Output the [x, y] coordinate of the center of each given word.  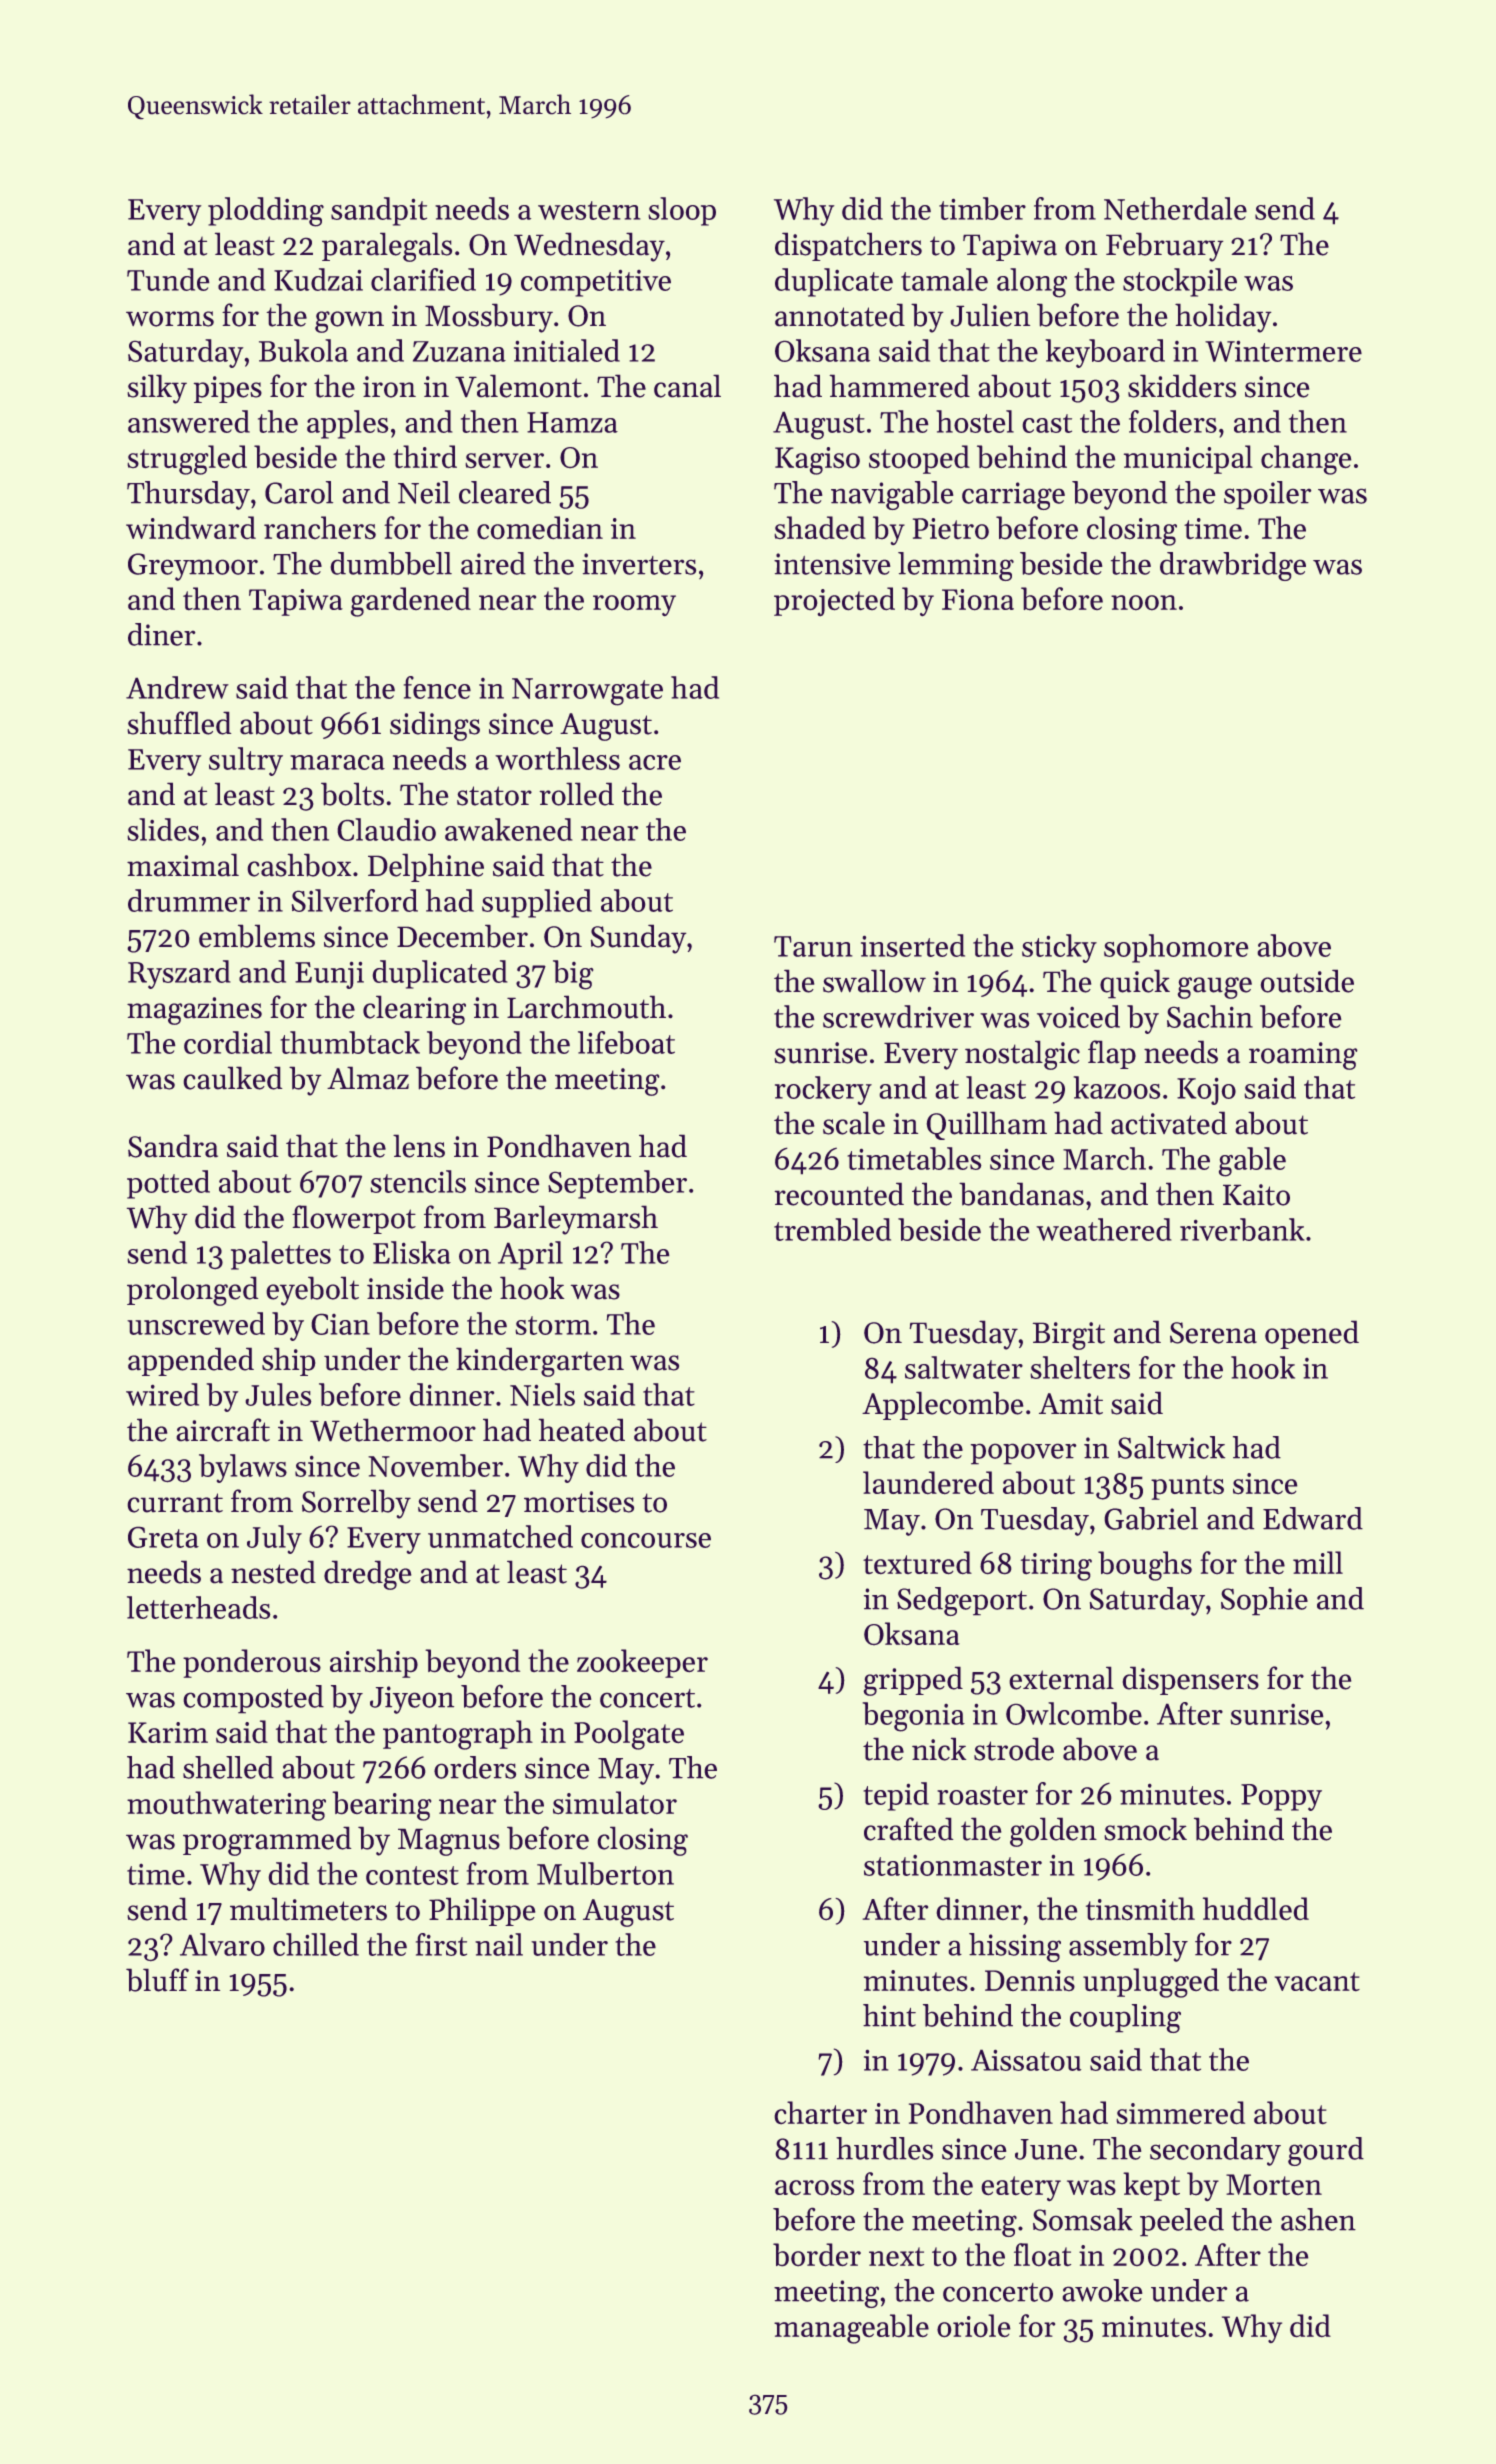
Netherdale [1175, 208]
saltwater [964, 1367]
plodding [266, 212]
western [589, 210]
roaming [1303, 1056]
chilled [316, 1944]
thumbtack [350, 1042]
